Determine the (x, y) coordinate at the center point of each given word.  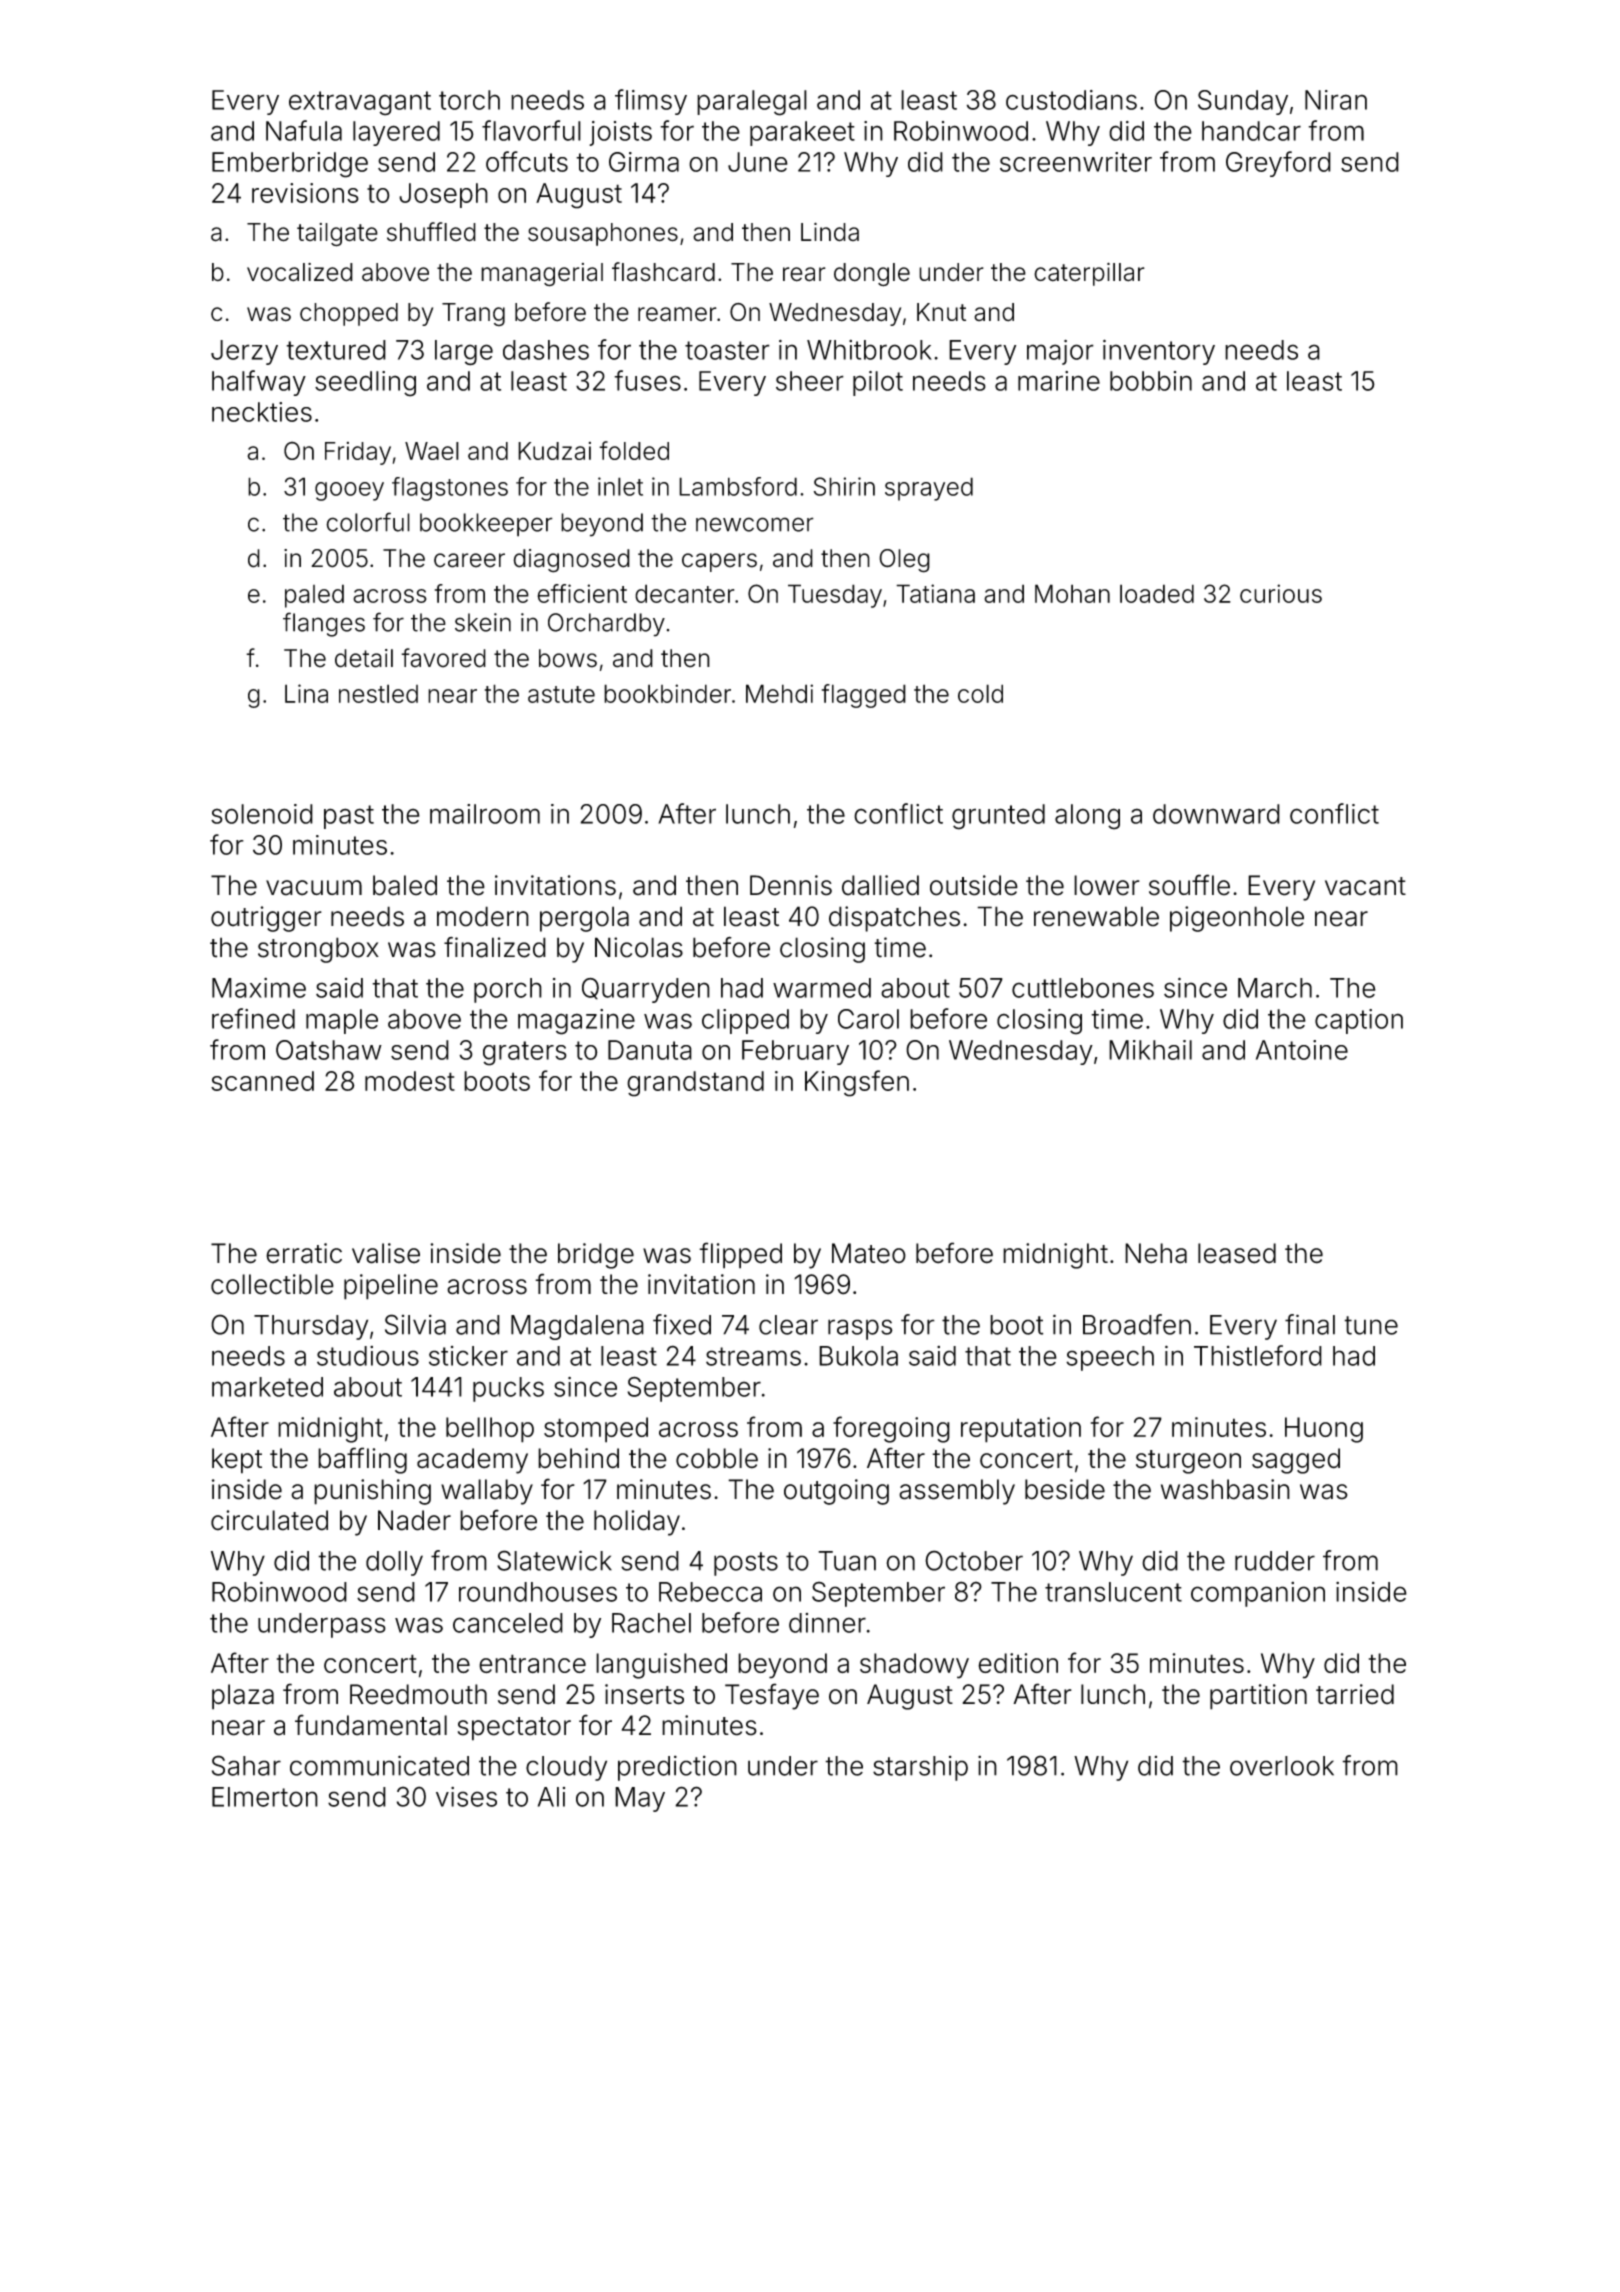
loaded (1157, 593)
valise (386, 1253)
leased (1237, 1253)
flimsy (651, 102)
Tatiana (935, 593)
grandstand (695, 1084)
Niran (1336, 100)
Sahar (246, 1765)
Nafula (304, 130)
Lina (306, 693)
